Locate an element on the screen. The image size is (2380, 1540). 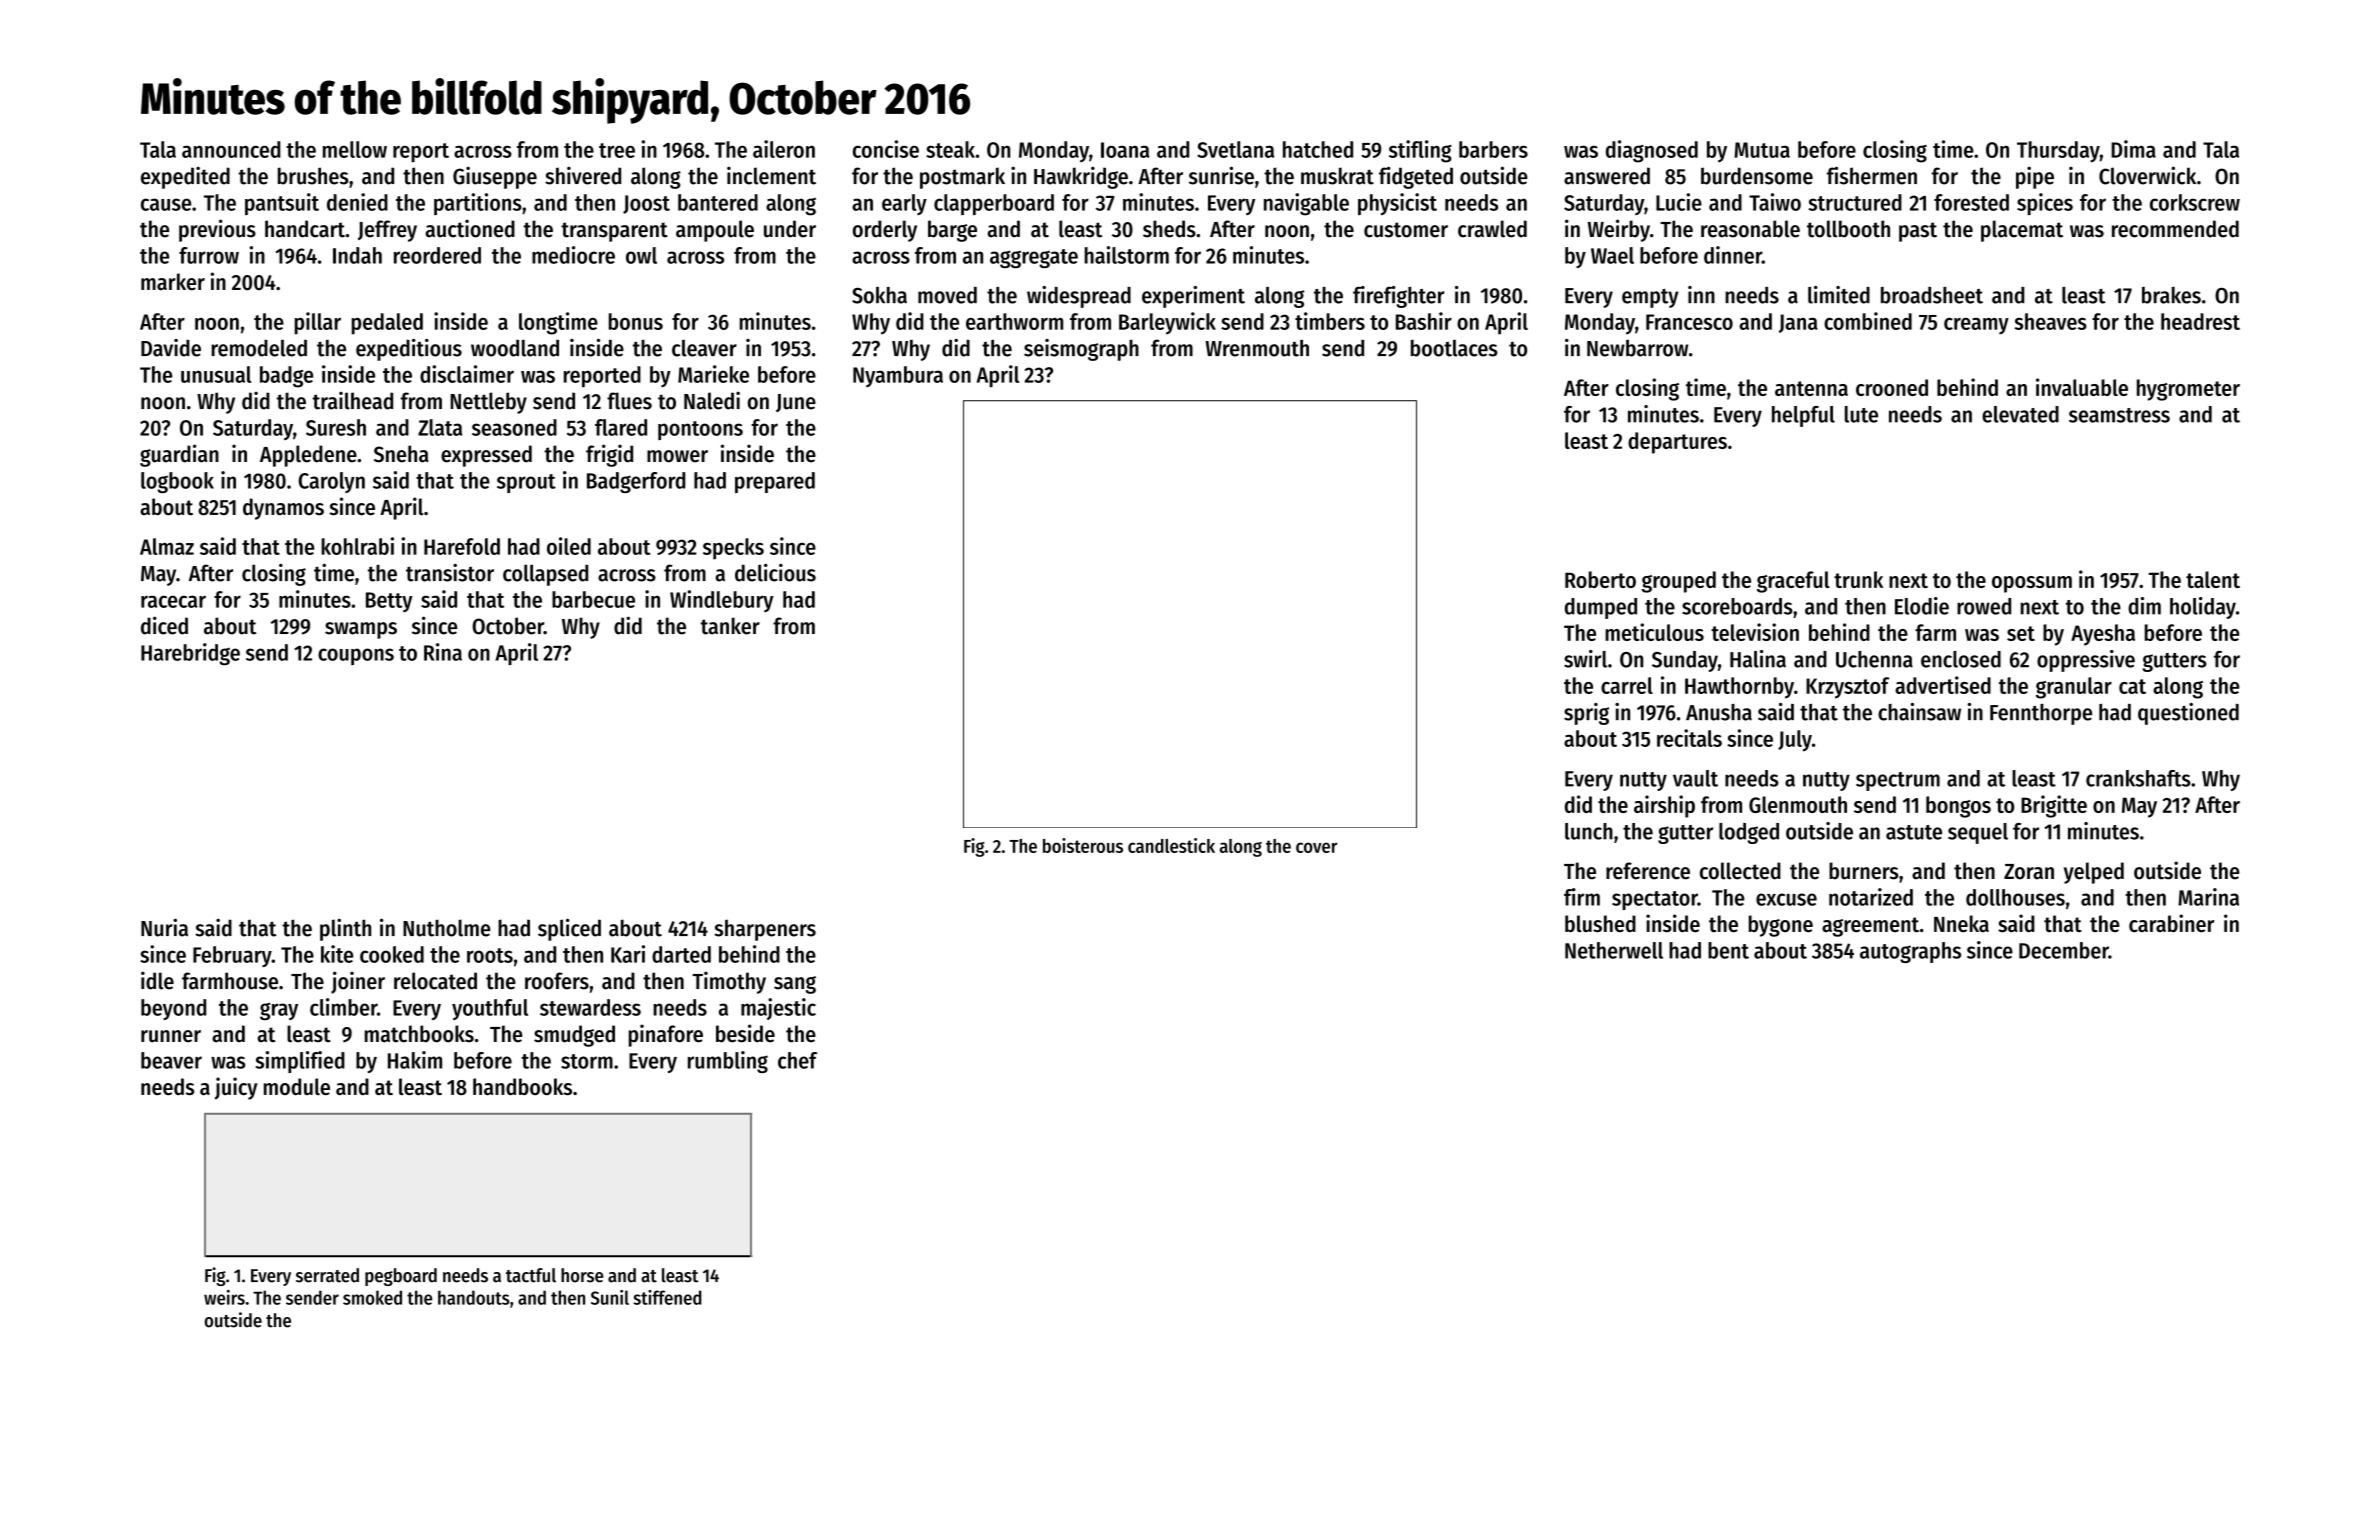
coupons is located at coordinates (356, 656).
